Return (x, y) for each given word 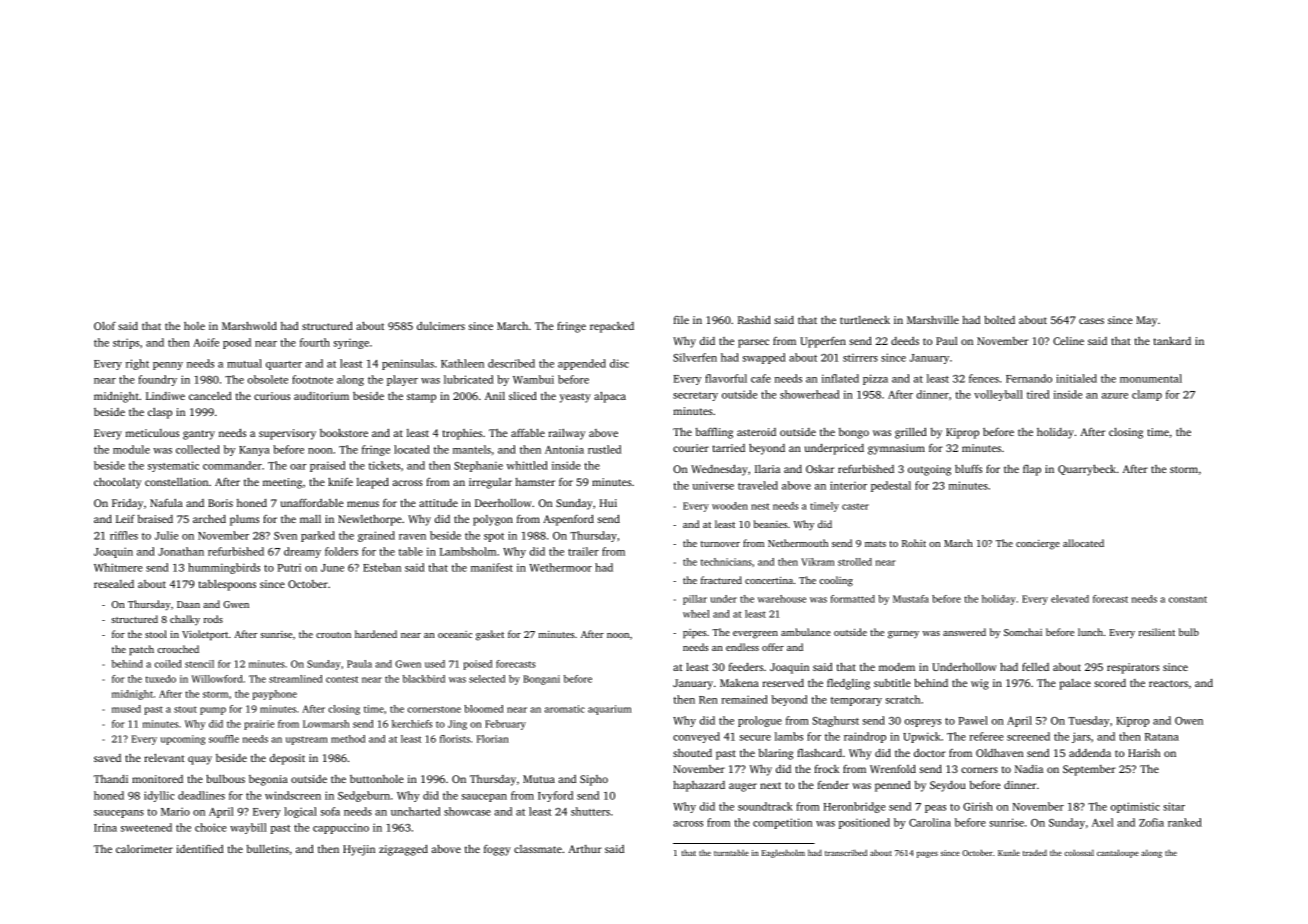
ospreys (923, 723)
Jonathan (181, 551)
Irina (105, 827)
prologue (760, 721)
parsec (753, 343)
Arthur (585, 849)
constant (1188, 599)
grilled (911, 433)
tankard (1172, 341)
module (131, 449)
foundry (157, 380)
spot (494, 537)
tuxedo (160, 679)
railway (566, 434)
